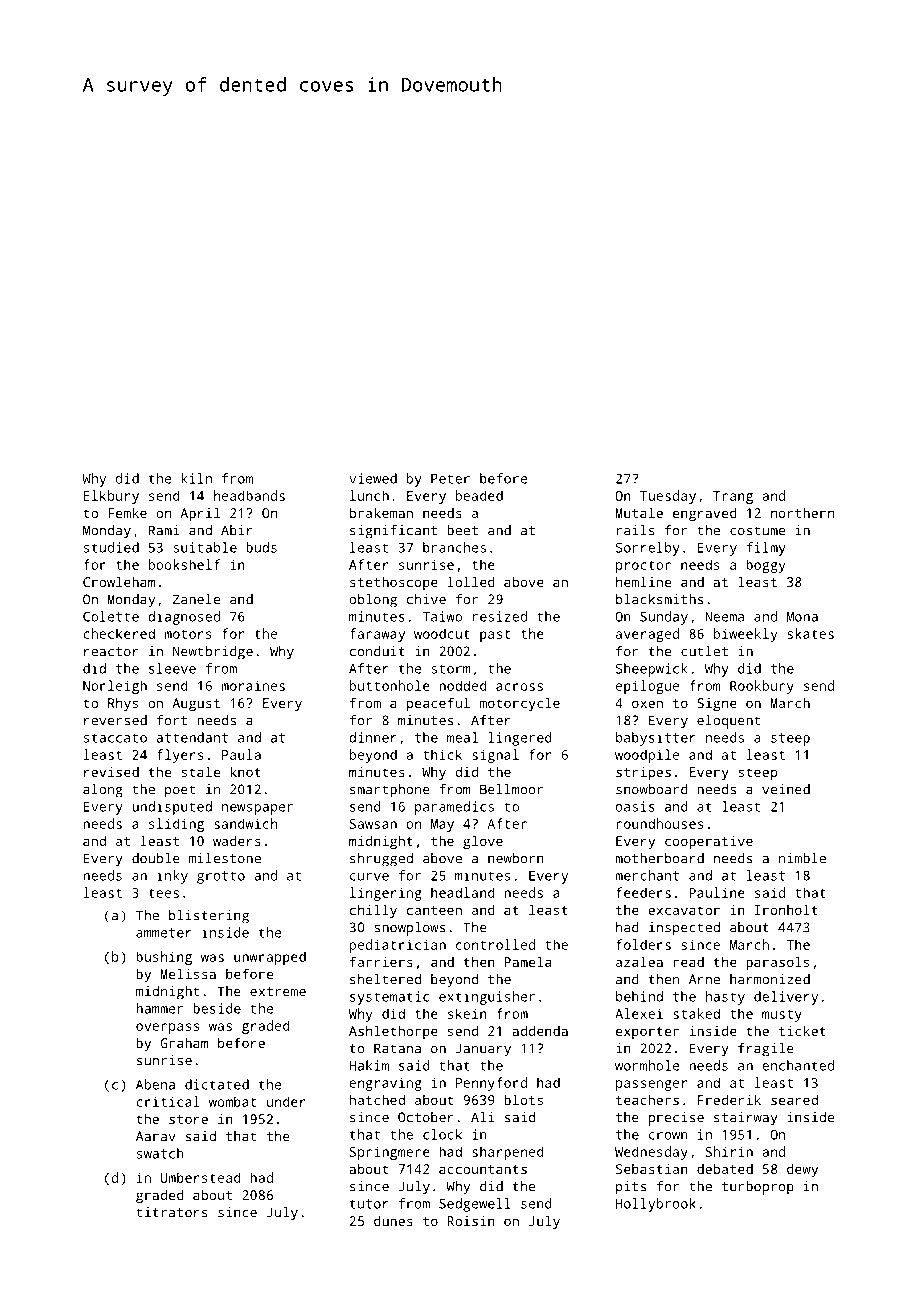 The image size is (924, 1308). Describe the element at coordinates (180, 791) in the screenshot. I see `poet` at that location.
